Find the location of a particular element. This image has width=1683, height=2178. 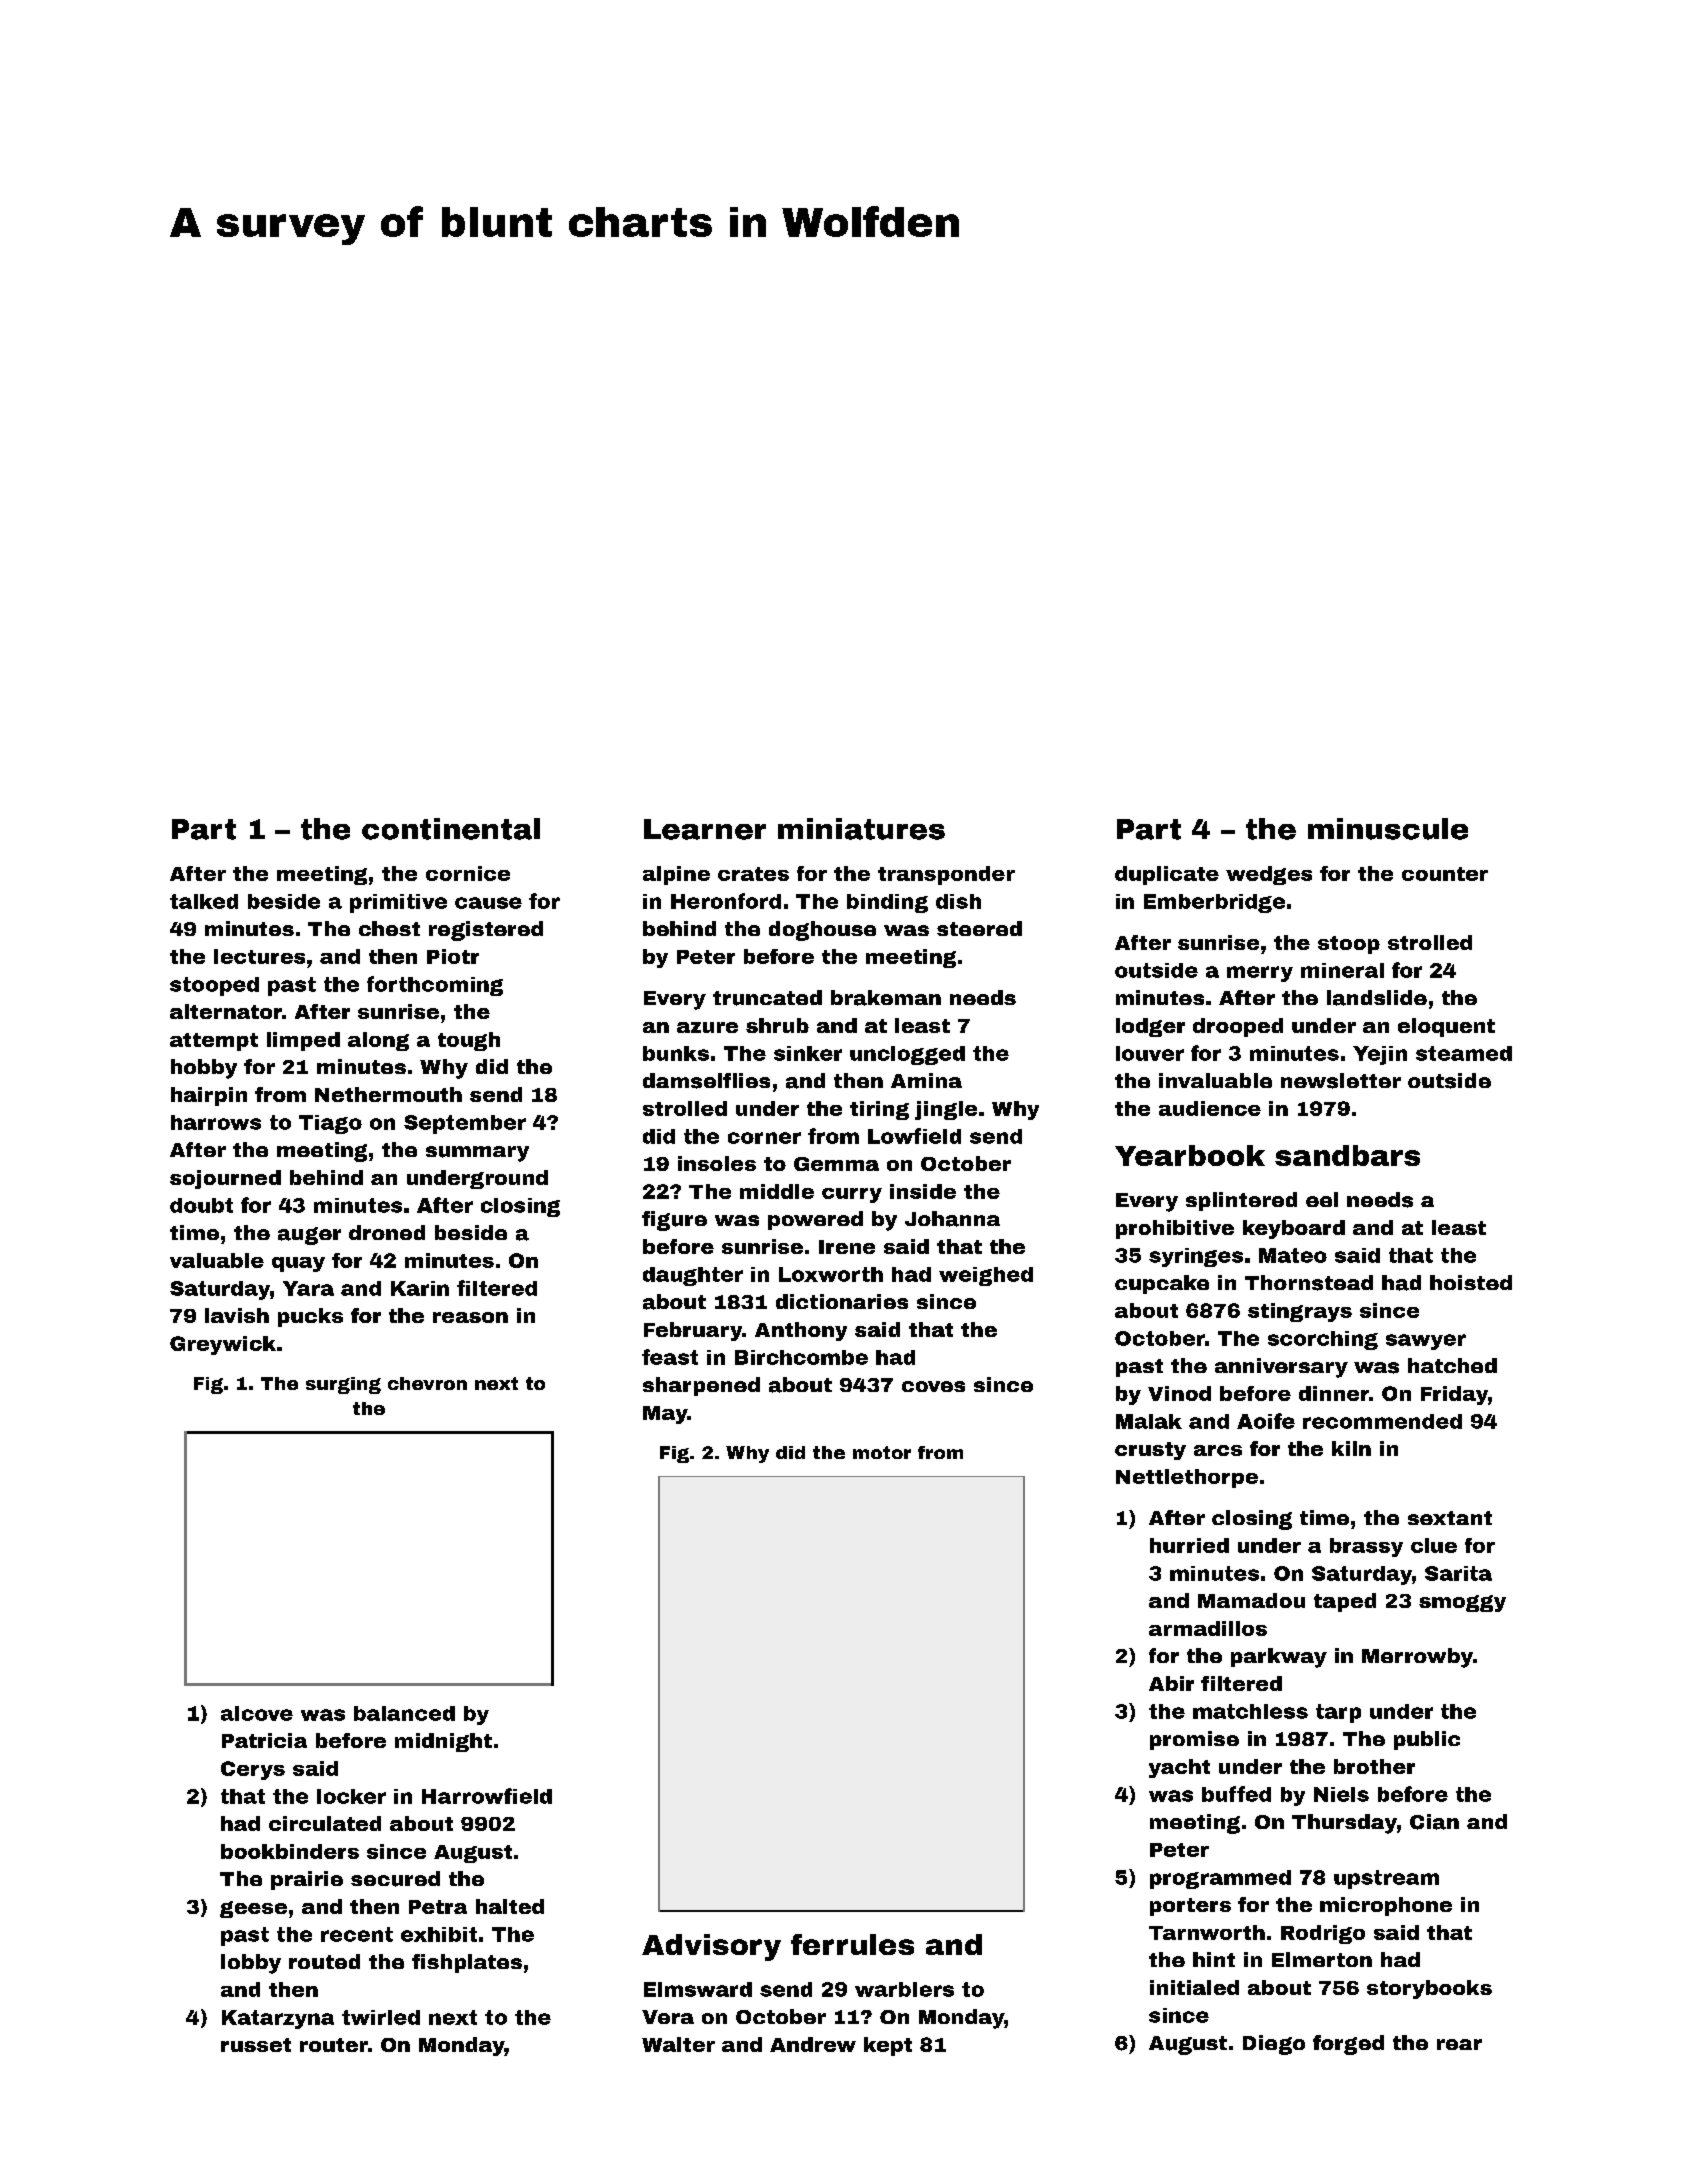

merry is located at coordinates (1260, 974).
